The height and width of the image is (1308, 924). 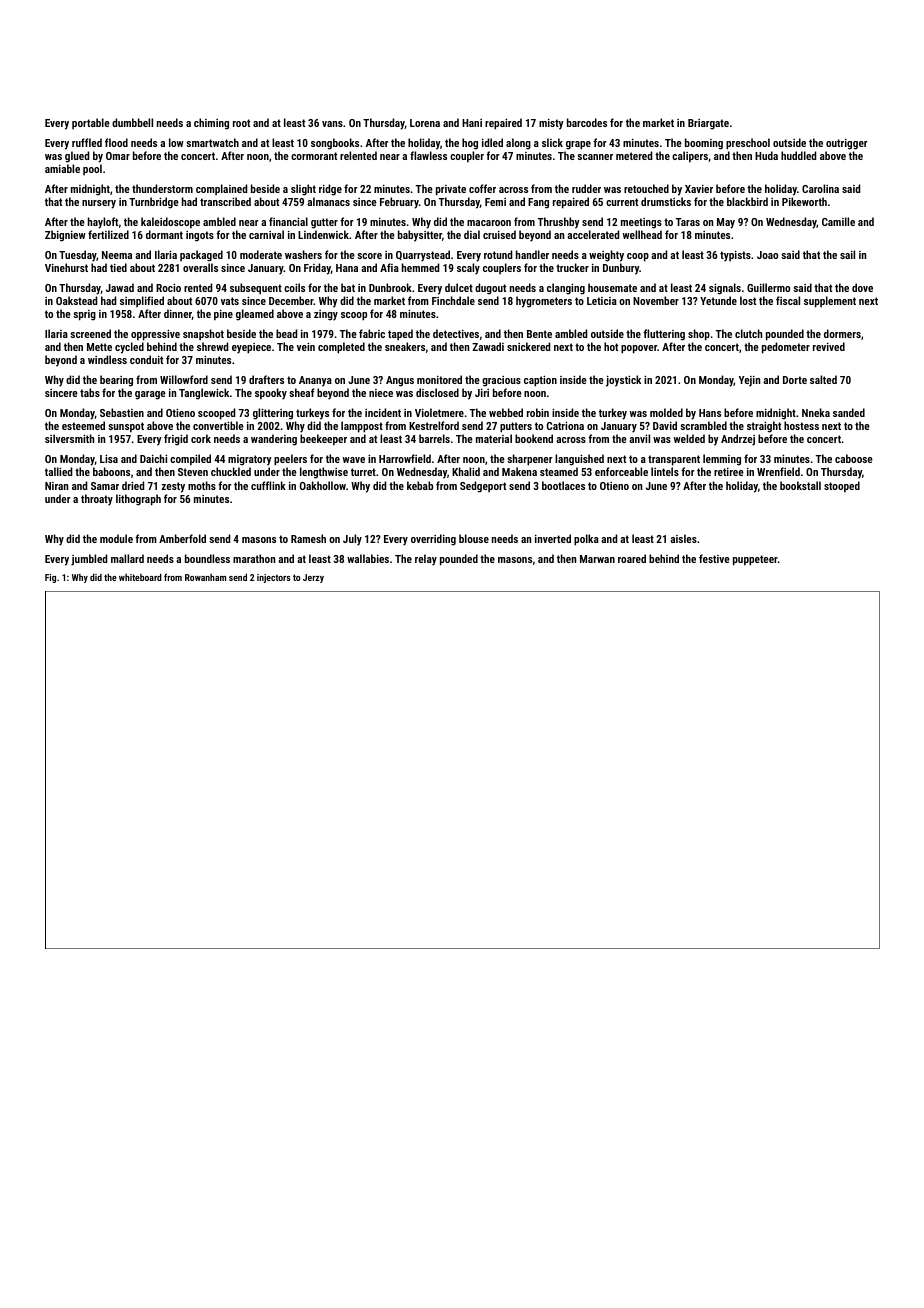 I want to click on puppeteer, so click(x=755, y=560).
